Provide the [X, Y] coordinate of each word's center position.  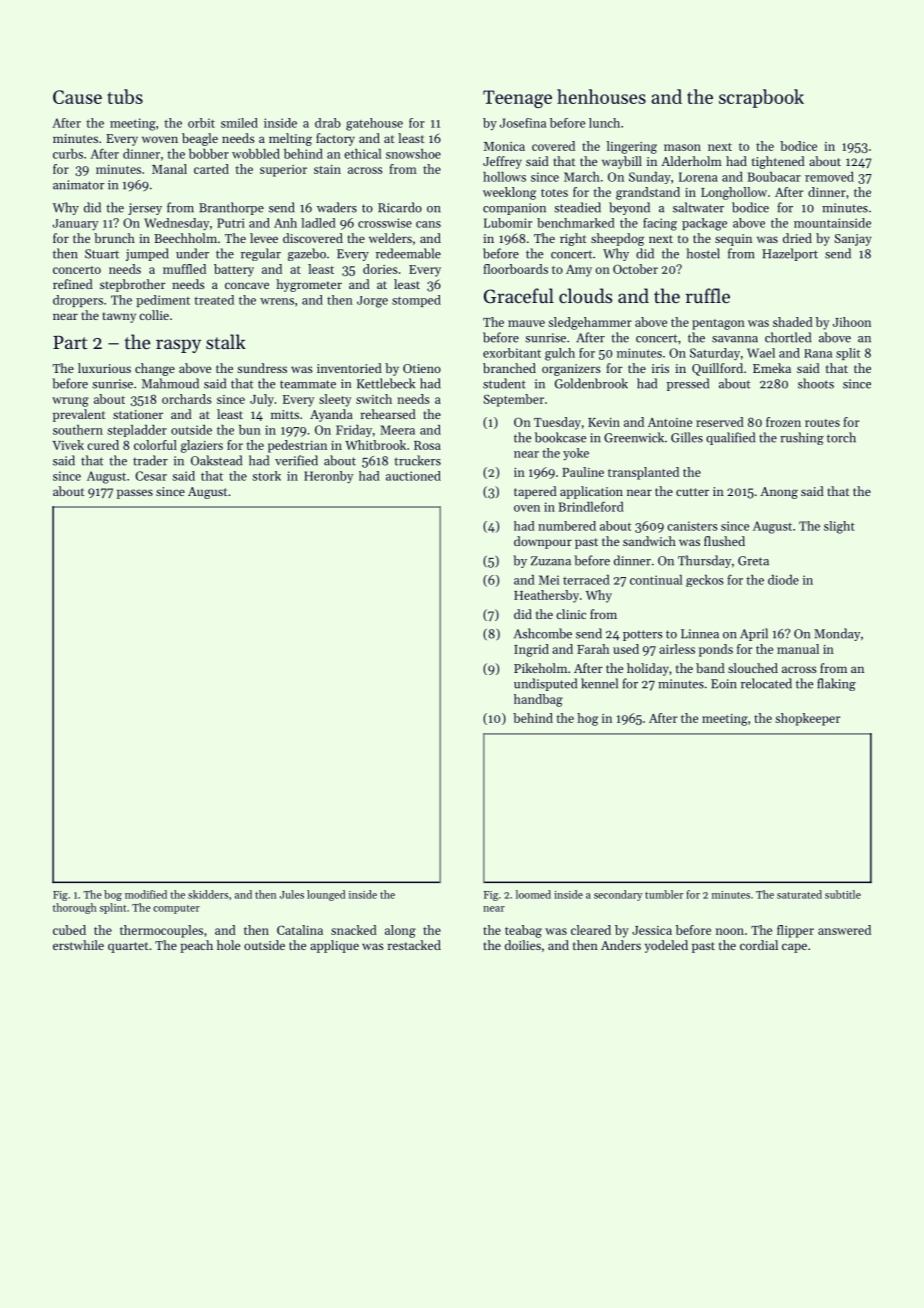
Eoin [724, 684]
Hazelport [790, 254]
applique [334, 946]
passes [135, 494]
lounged [326, 895]
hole [228, 945]
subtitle [843, 894]
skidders [208, 894]
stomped [416, 301]
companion [514, 209]
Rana [818, 353]
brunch [114, 238]
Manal [169, 169]
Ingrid [531, 650]
